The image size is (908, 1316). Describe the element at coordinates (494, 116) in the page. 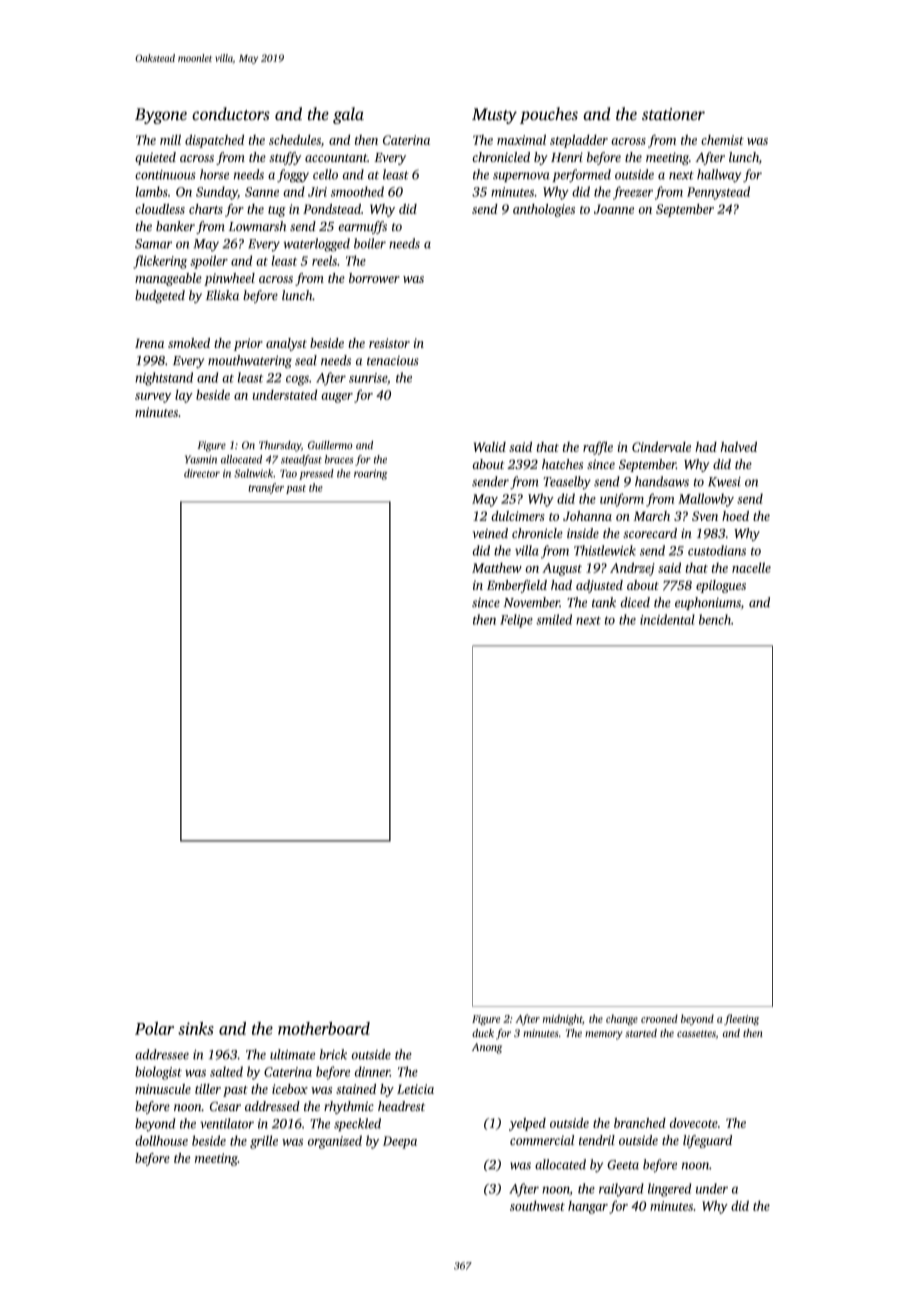

I see `Musty` at that location.
